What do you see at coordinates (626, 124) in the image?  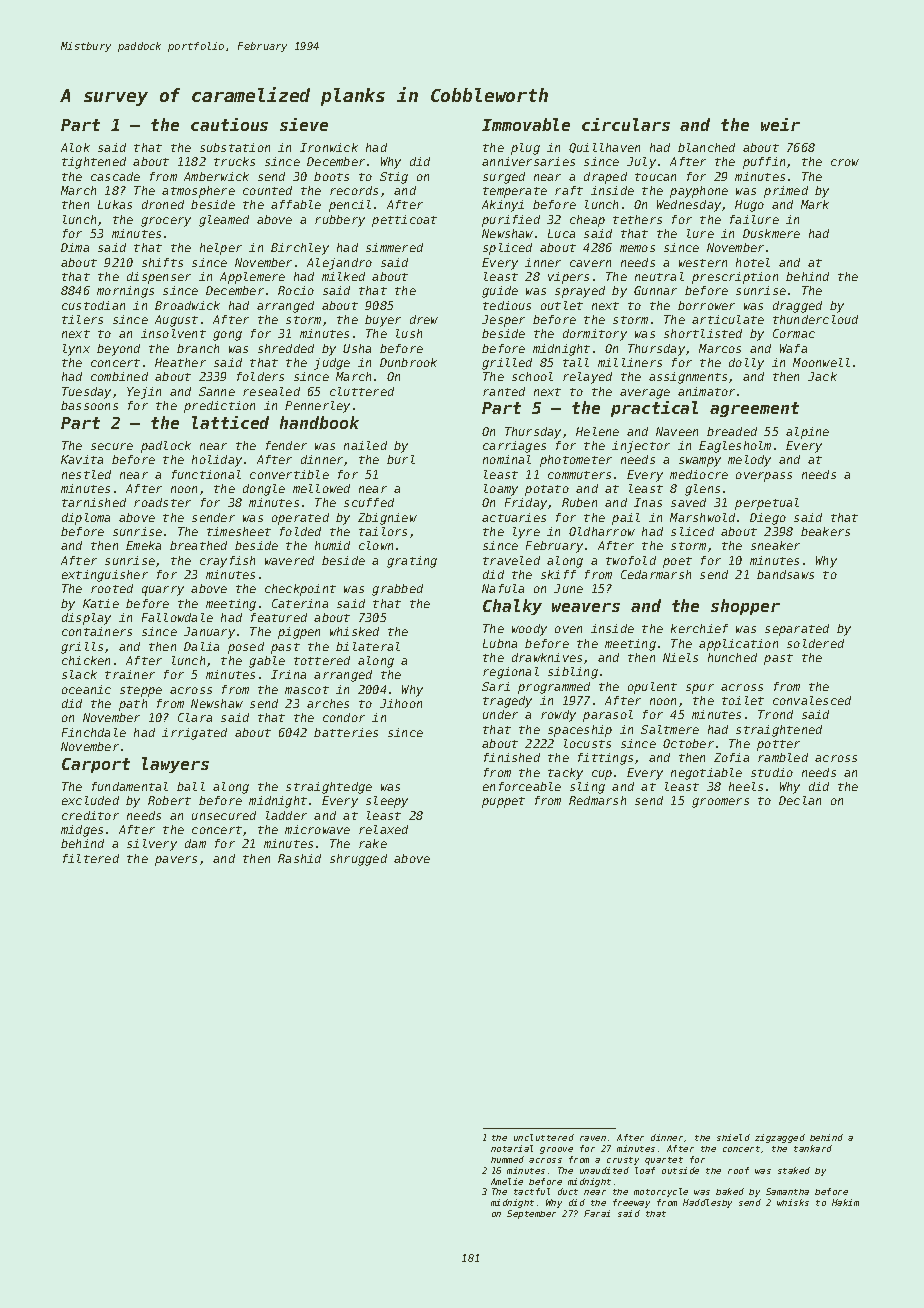 I see `circulars` at bounding box center [626, 124].
